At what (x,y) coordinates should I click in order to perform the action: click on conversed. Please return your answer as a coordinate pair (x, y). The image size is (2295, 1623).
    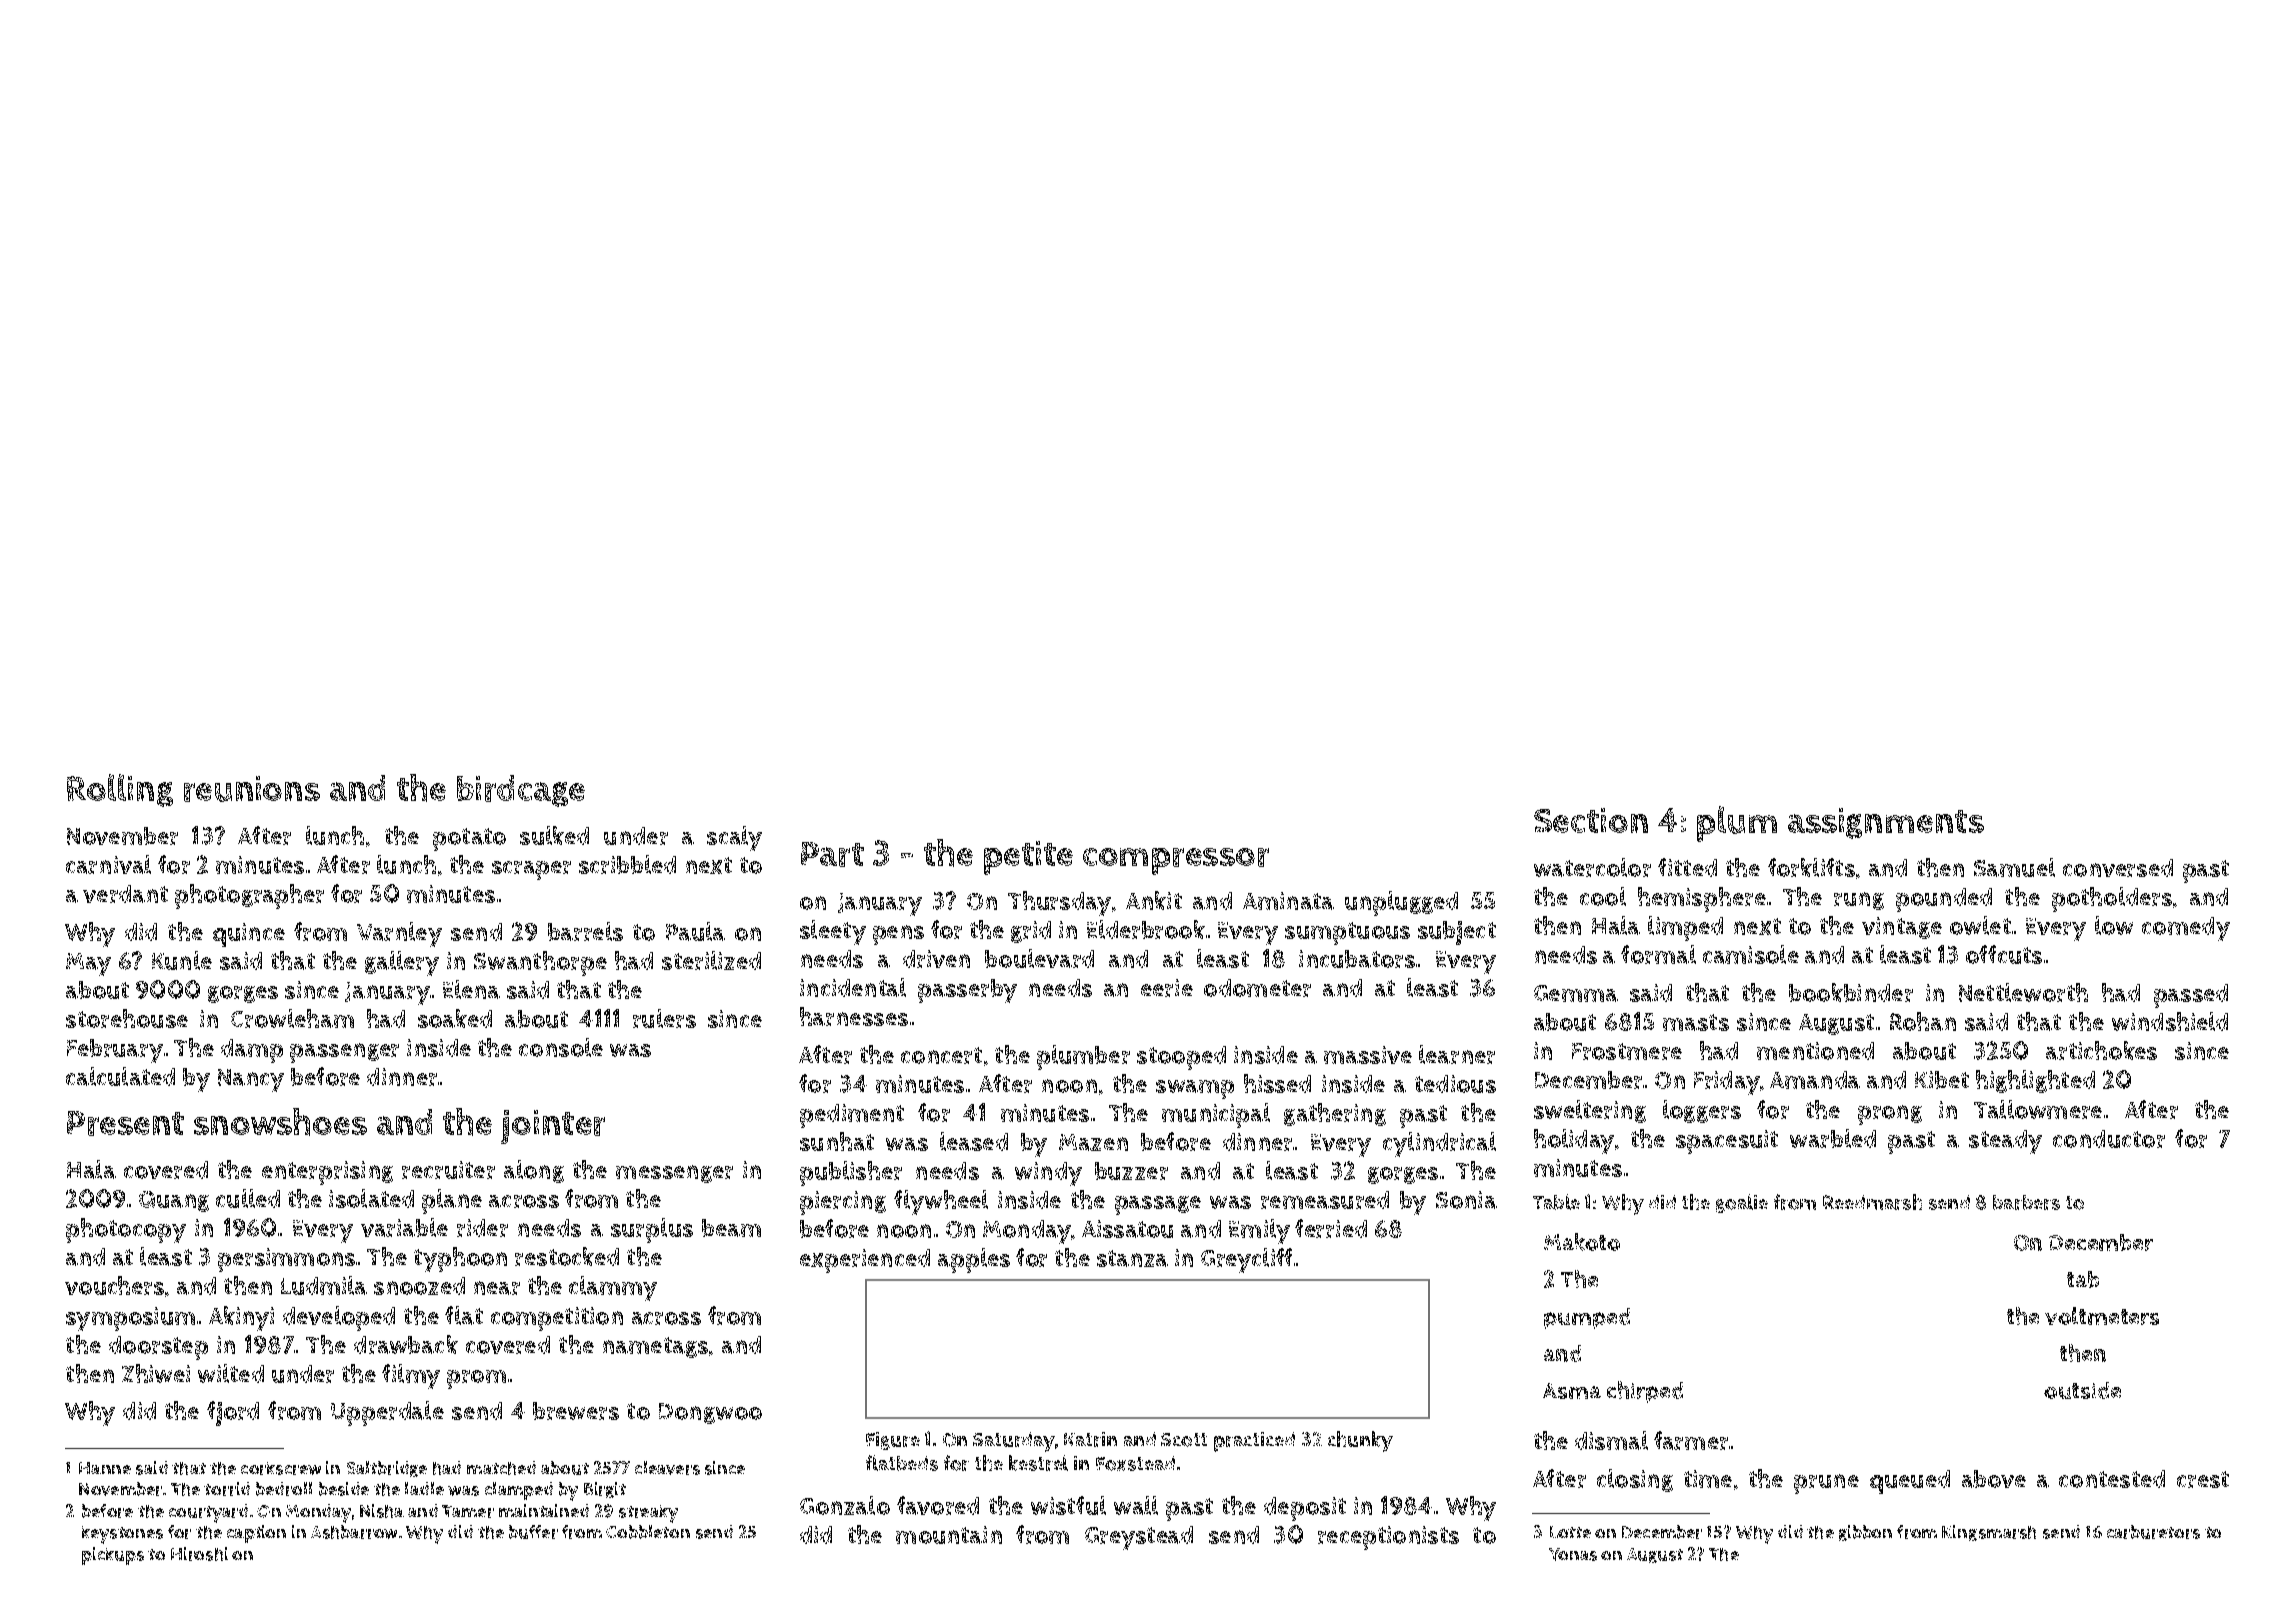
    Looking at the image, I should click on (2118, 868).
